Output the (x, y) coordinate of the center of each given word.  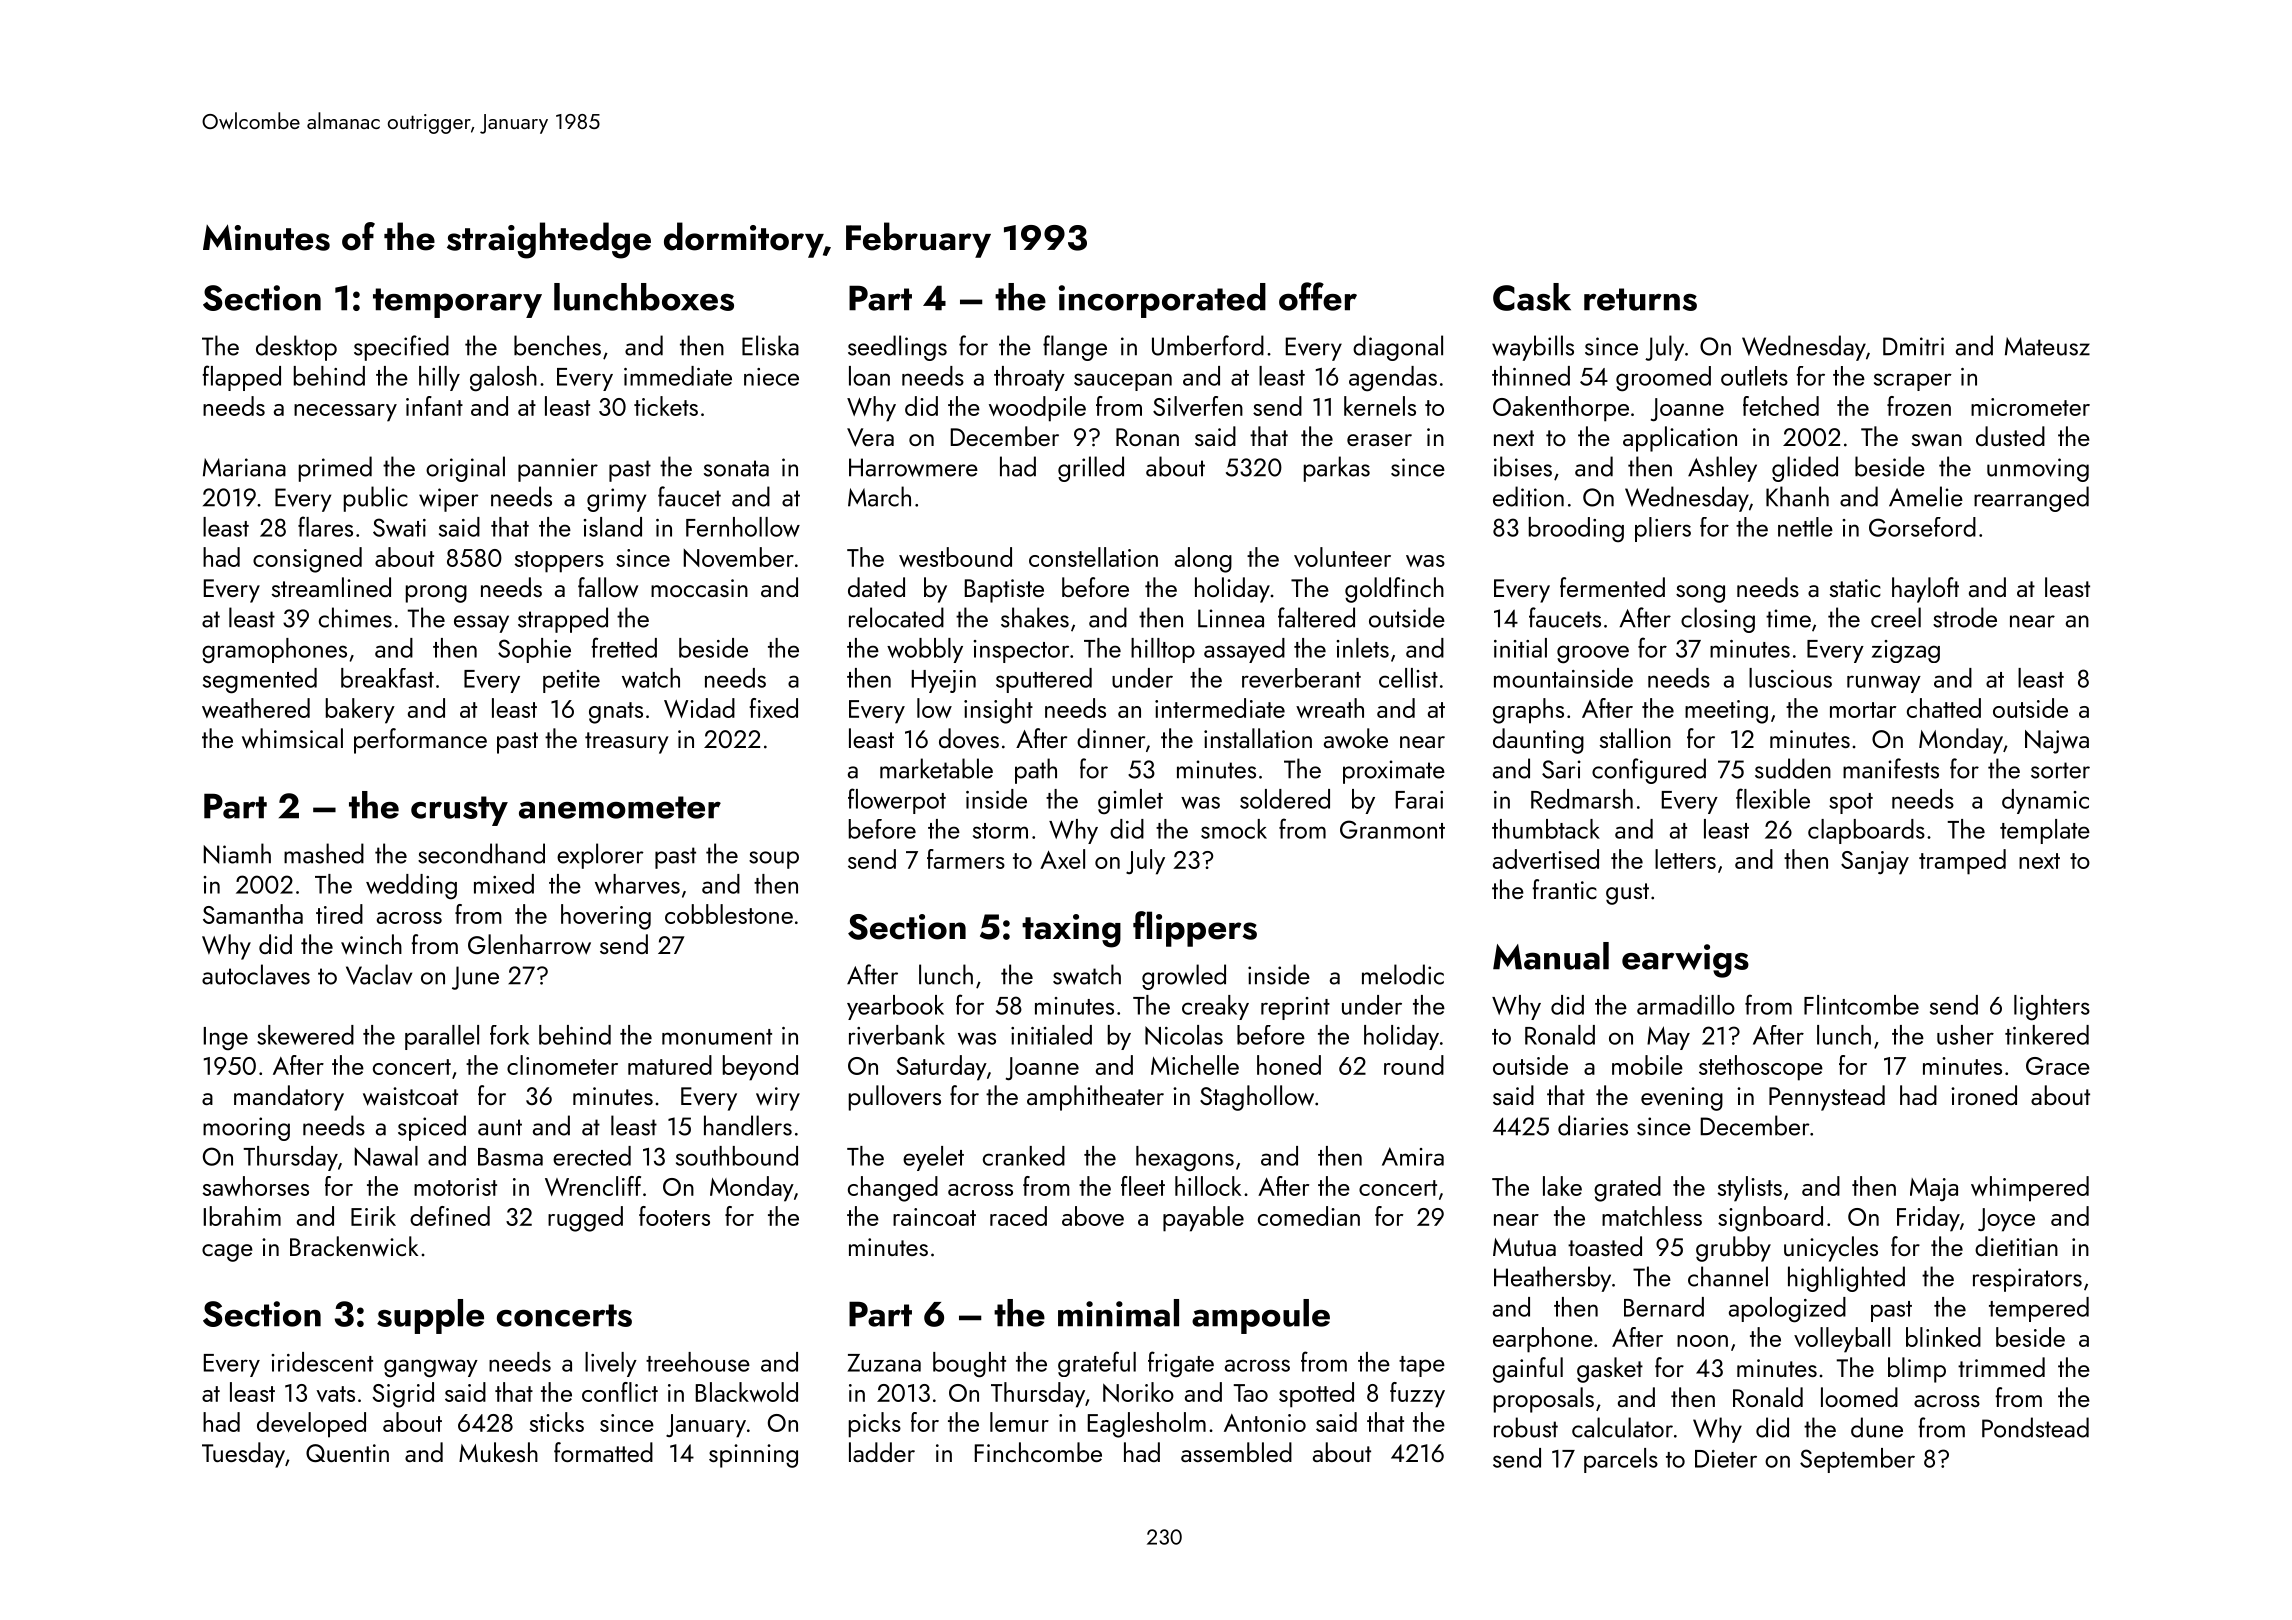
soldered (1285, 799)
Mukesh (498, 1452)
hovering (606, 917)
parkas (1337, 469)
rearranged (2031, 499)
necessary (345, 413)
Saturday (941, 1068)
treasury (627, 743)
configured (1649, 771)
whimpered (2030, 1189)
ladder (882, 1452)
